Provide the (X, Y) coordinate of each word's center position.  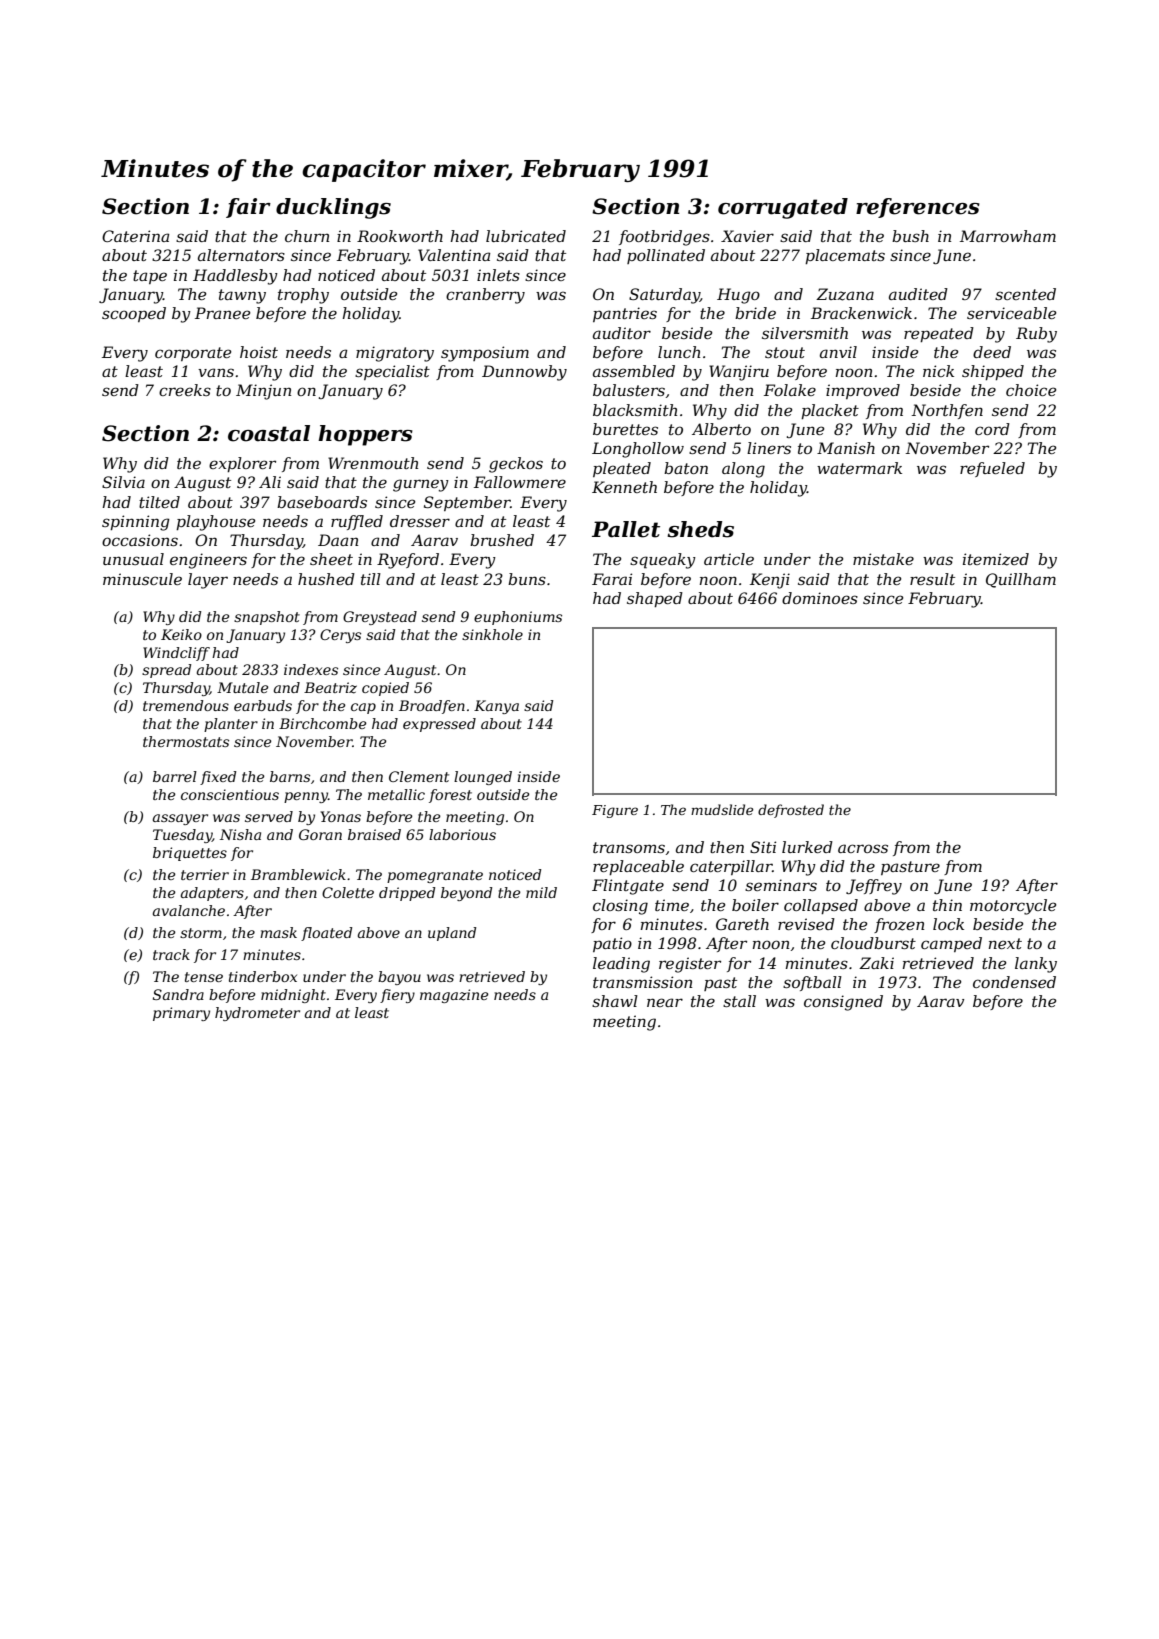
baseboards (322, 502)
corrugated (783, 208)
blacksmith (635, 410)
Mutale (242, 687)
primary (181, 1014)
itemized (996, 559)
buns (527, 579)
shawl (615, 1001)
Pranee (222, 313)
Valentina (454, 255)
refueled (992, 469)
